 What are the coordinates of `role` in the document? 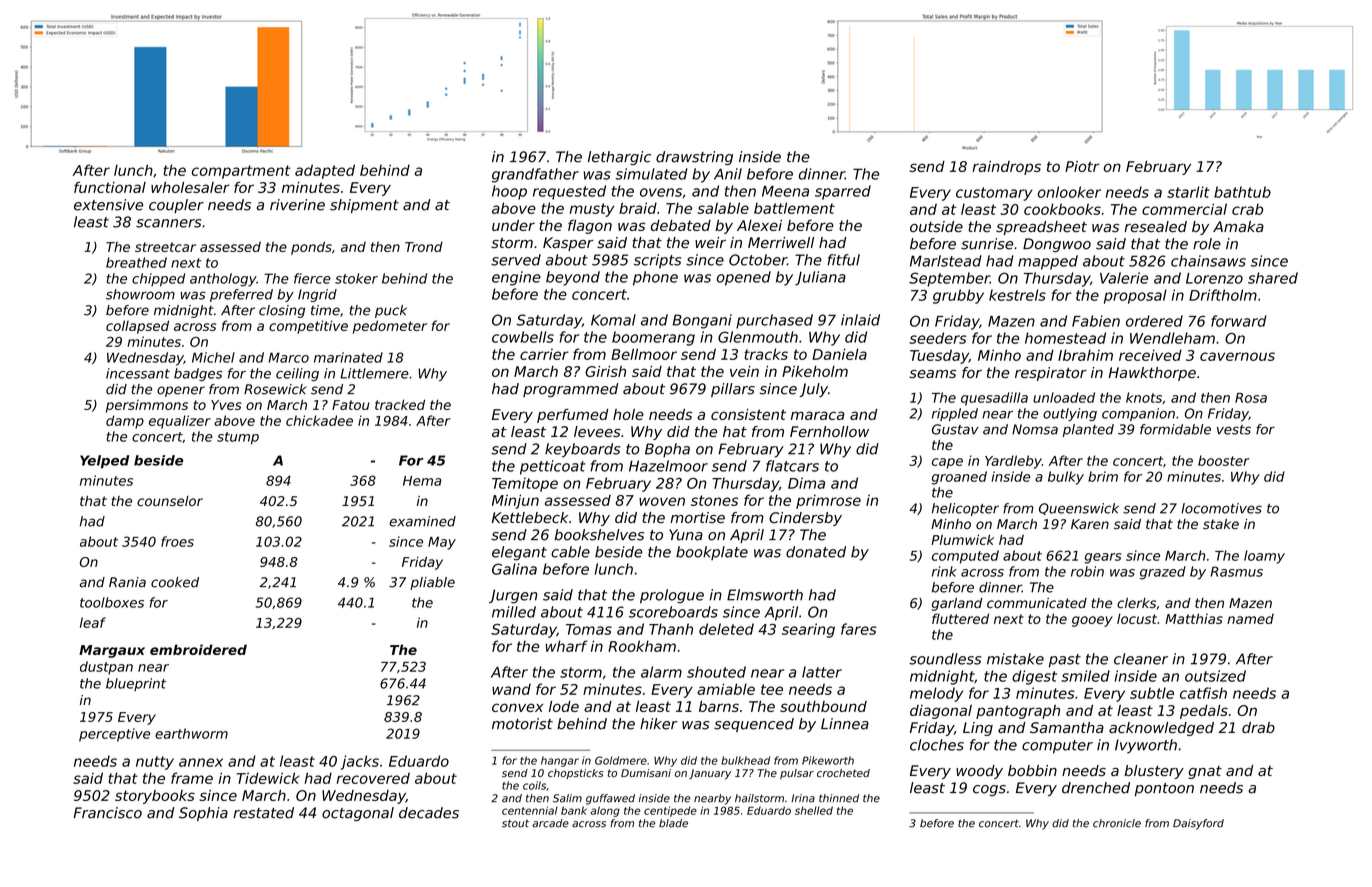 It's located at (1207, 244).
